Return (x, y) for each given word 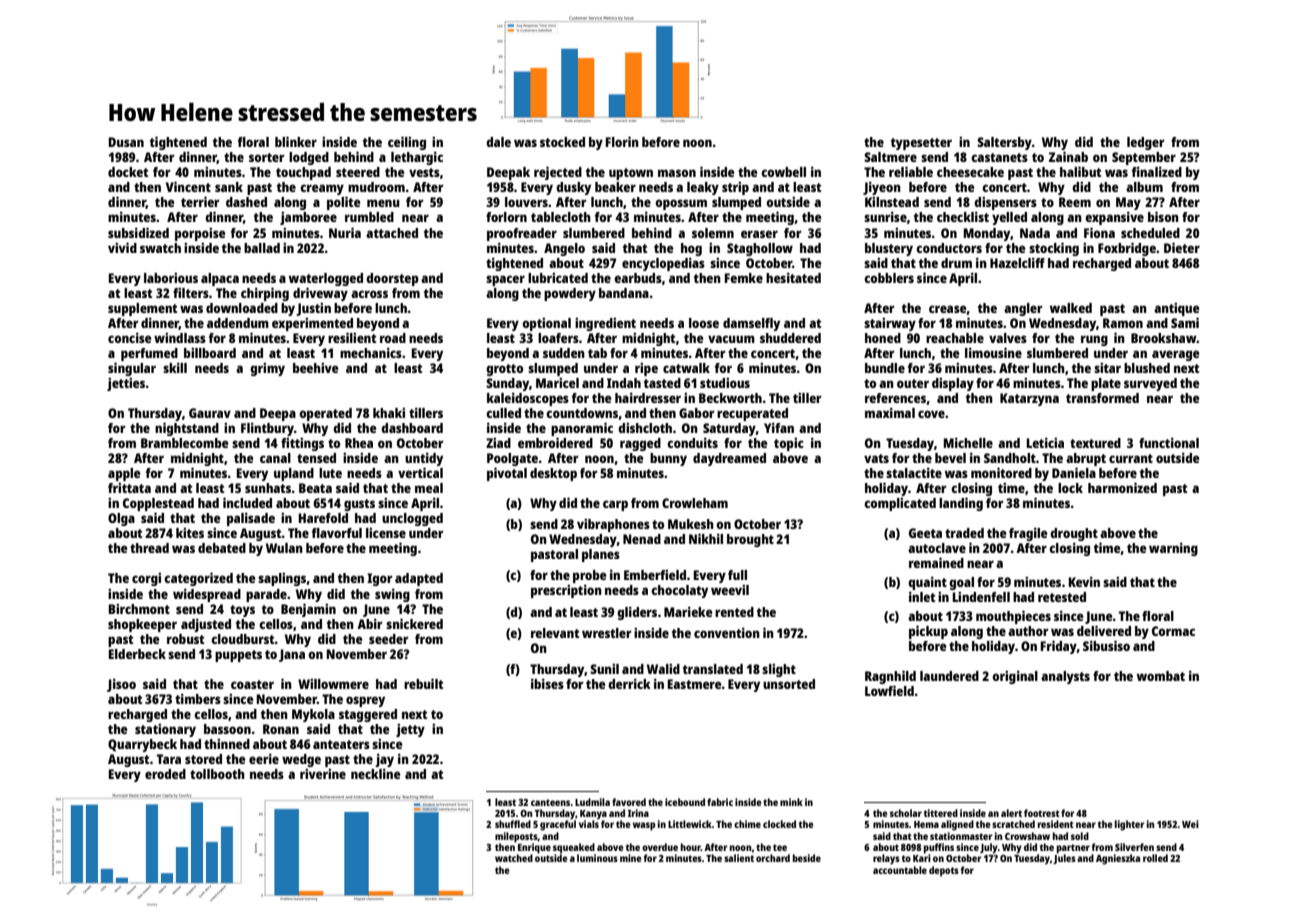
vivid (122, 247)
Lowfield (889, 690)
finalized (1157, 172)
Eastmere (694, 684)
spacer (505, 280)
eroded (165, 774)
